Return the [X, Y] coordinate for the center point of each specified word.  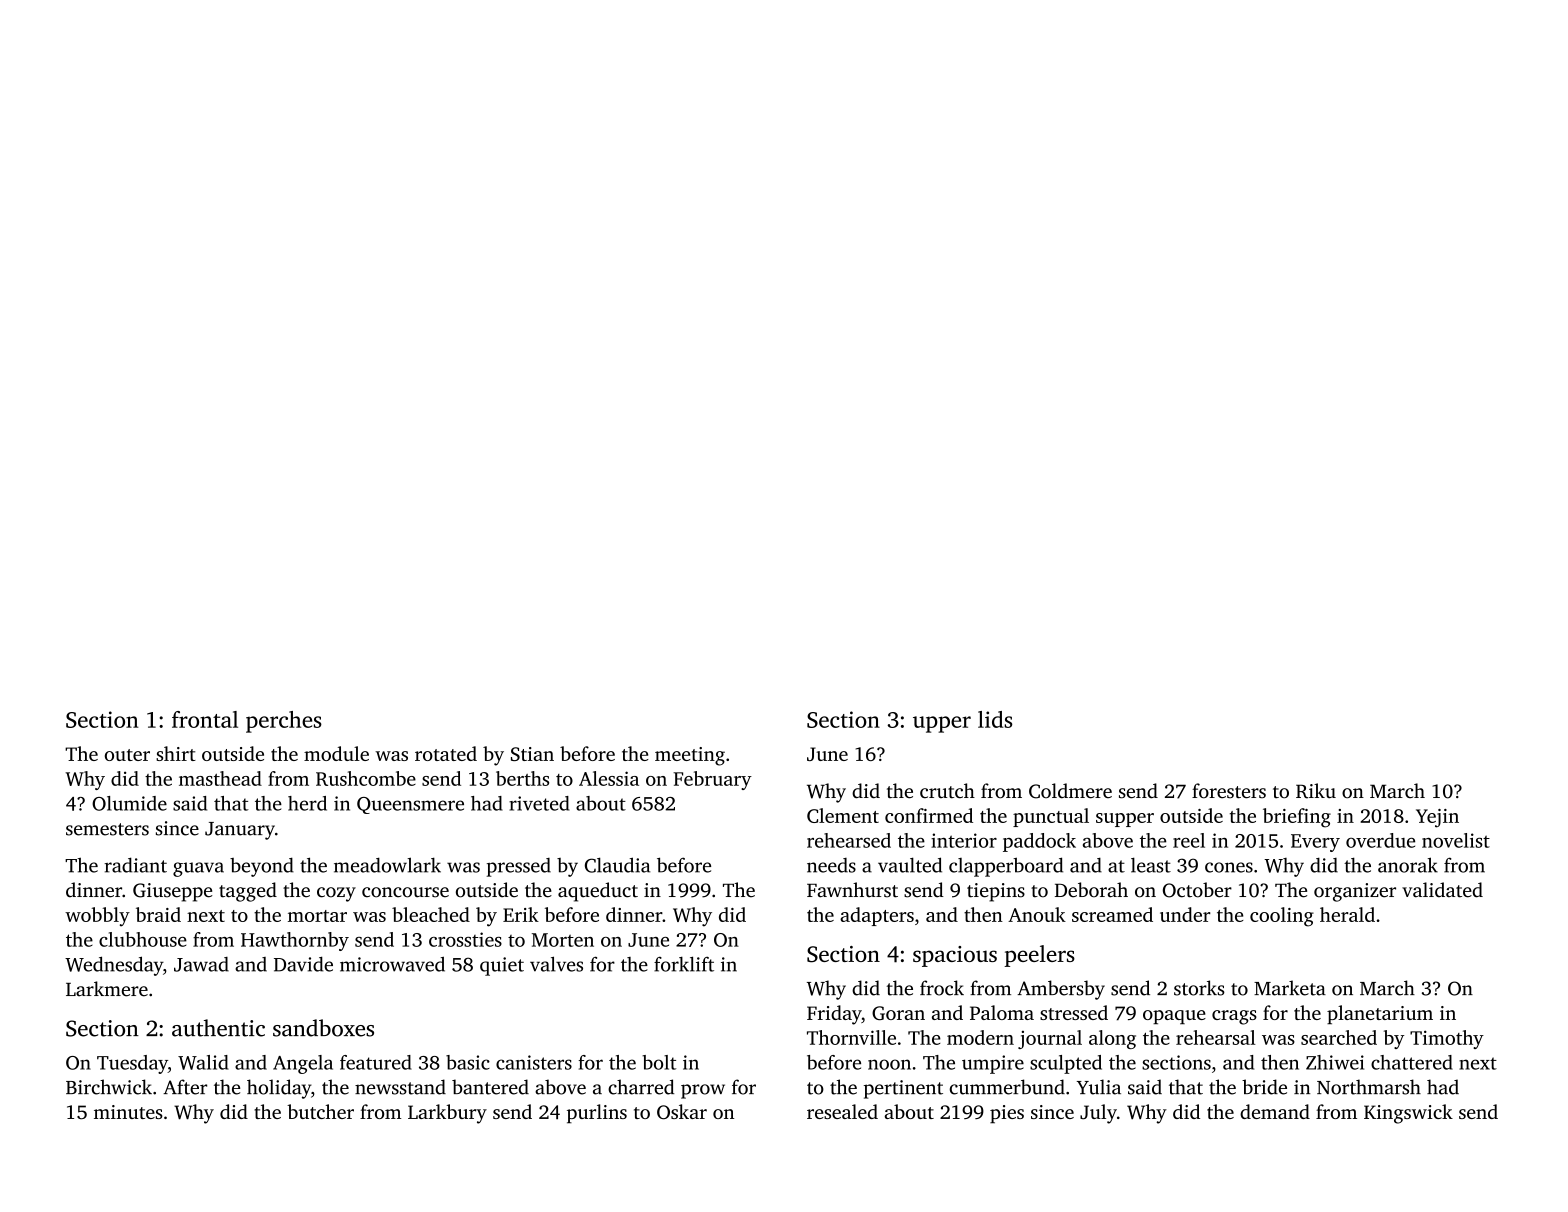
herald [1347, 914]
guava [198, 869]
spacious [955, 956]
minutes [128, 1112]
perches [284, 722]
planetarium [1380, 1014]
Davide [303, 964]
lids [995, 719]
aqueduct [598, 892]
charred [641, 1087]
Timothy [1447, 1039]
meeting [690, 756]
